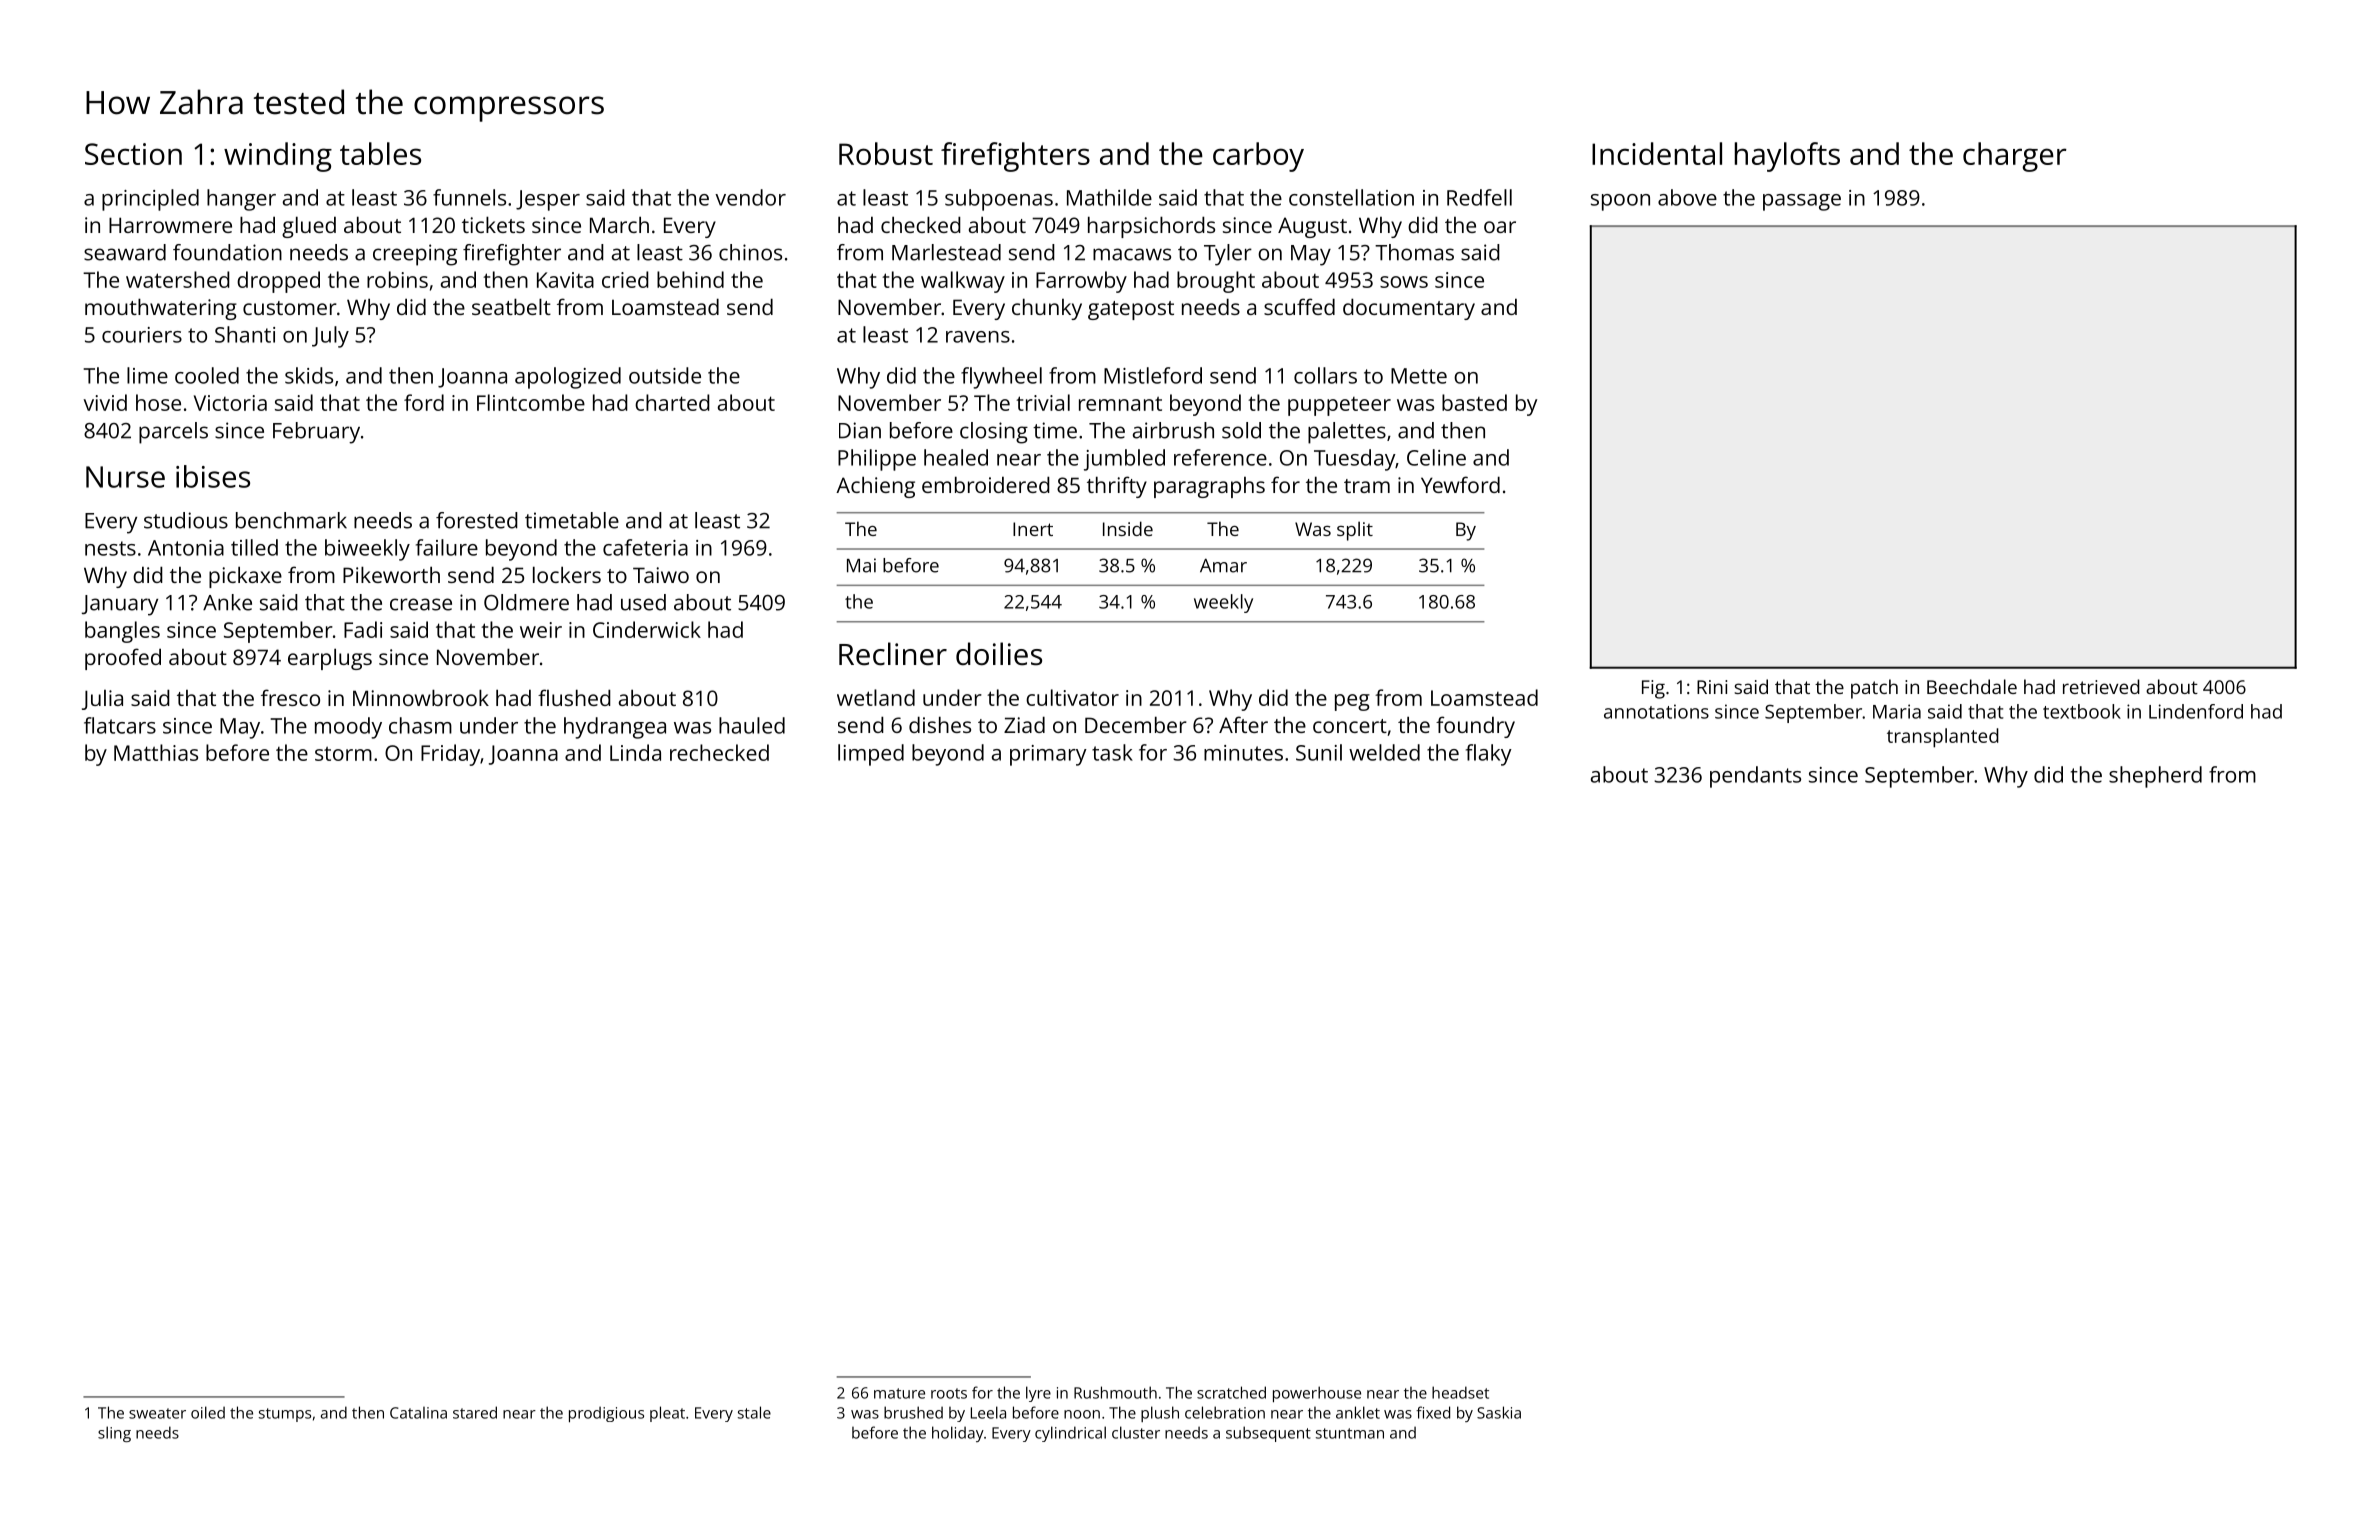 Image resolution: width=2380 pixels, height=1540 pixels. What do you see at coordinates (667, 1414) in the document?
I see `pleat` at bounding box center [667, 1414].
